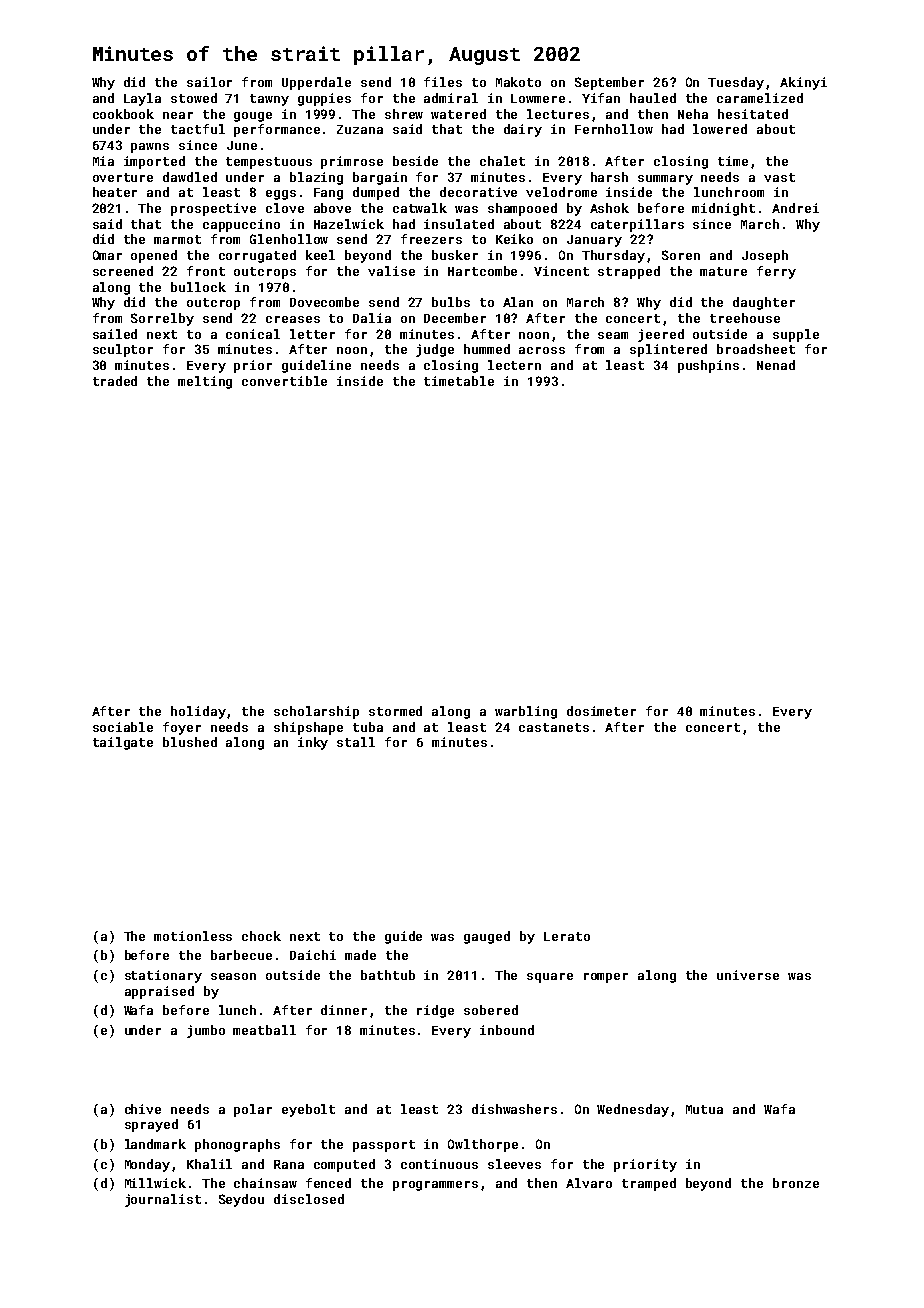 Image resolution: width=924 pixels, height=1308 pixels. What do you see at coordinates (368, 727) in the document?
I see `tuba` at bounding box center [368, 727].
